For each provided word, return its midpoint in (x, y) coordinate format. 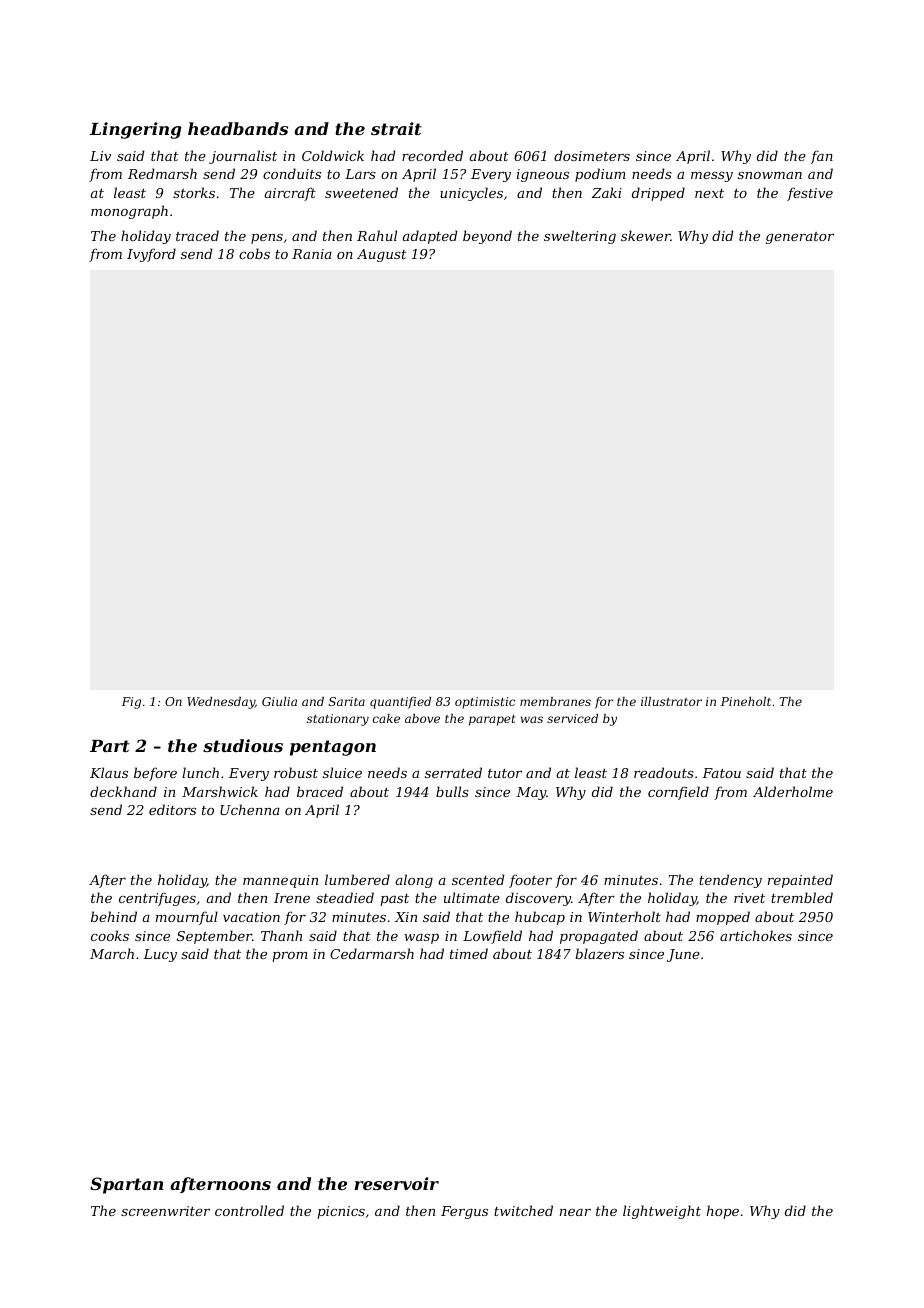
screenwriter (165, 1211)
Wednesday (221, 703)
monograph (129, 212)
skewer (646, 235)
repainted (800, 881)
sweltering (580, 237)
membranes (555, 701)
